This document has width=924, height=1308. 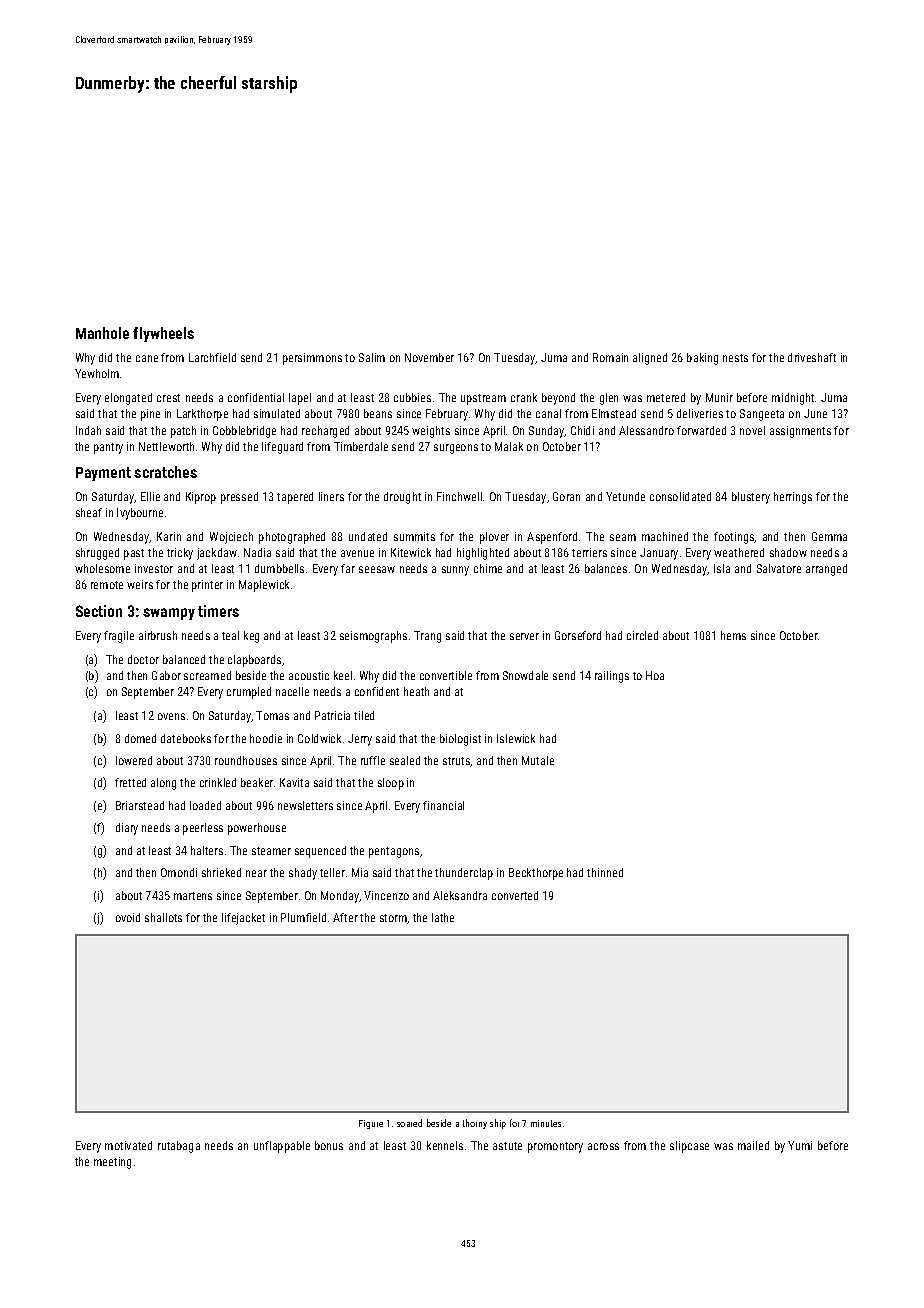 What do you see at coordinates (231, 538) in the document?
I see `Wojciech` at bounding box center [231, 538].
